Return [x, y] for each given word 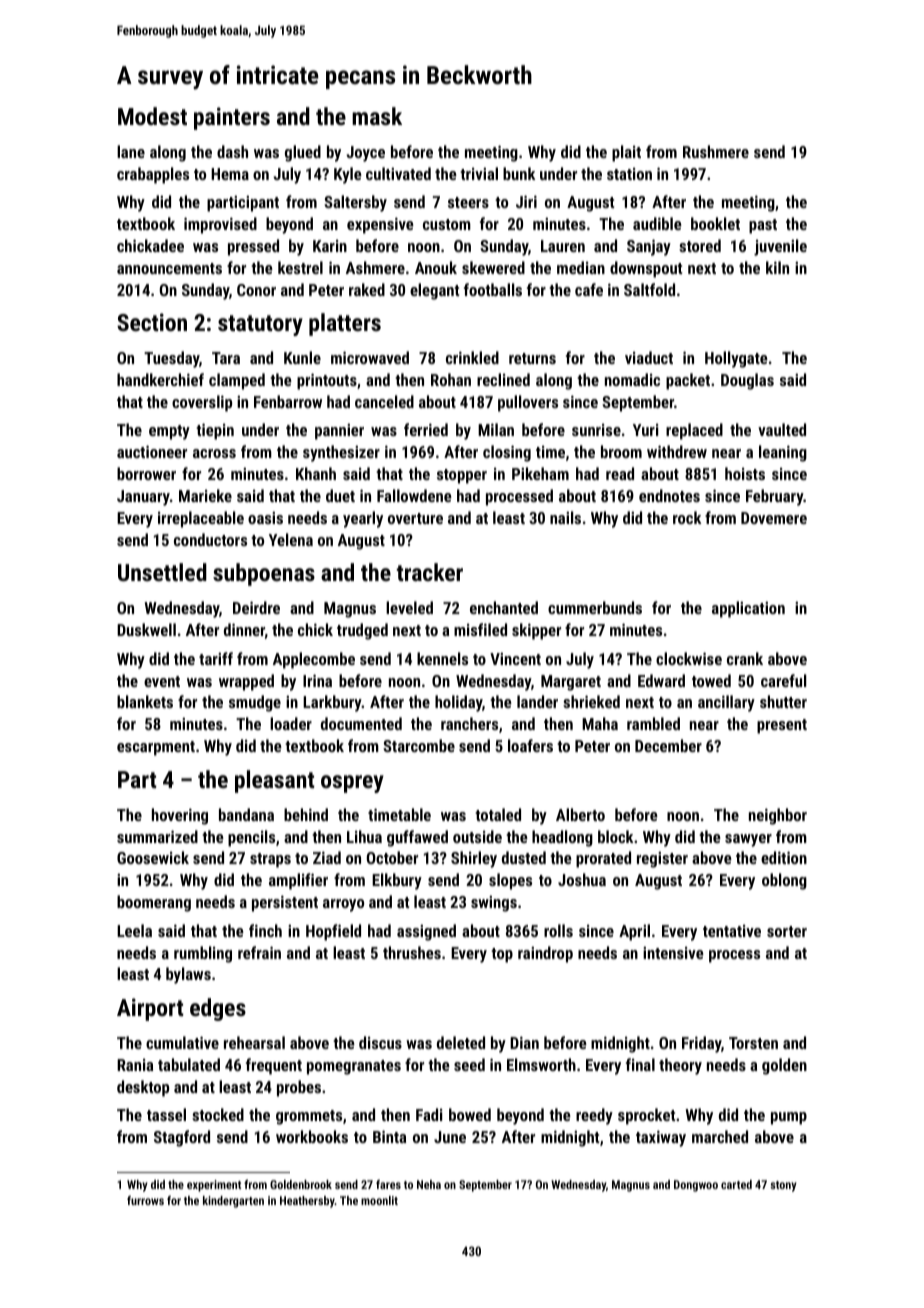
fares [388, 1184]
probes [299, 1088]
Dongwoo [696, 1186]
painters [232, 118]
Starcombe [419, 745]
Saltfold [649, 289]
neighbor [778, 816]
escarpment [156, 748]
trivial [479, 173]
